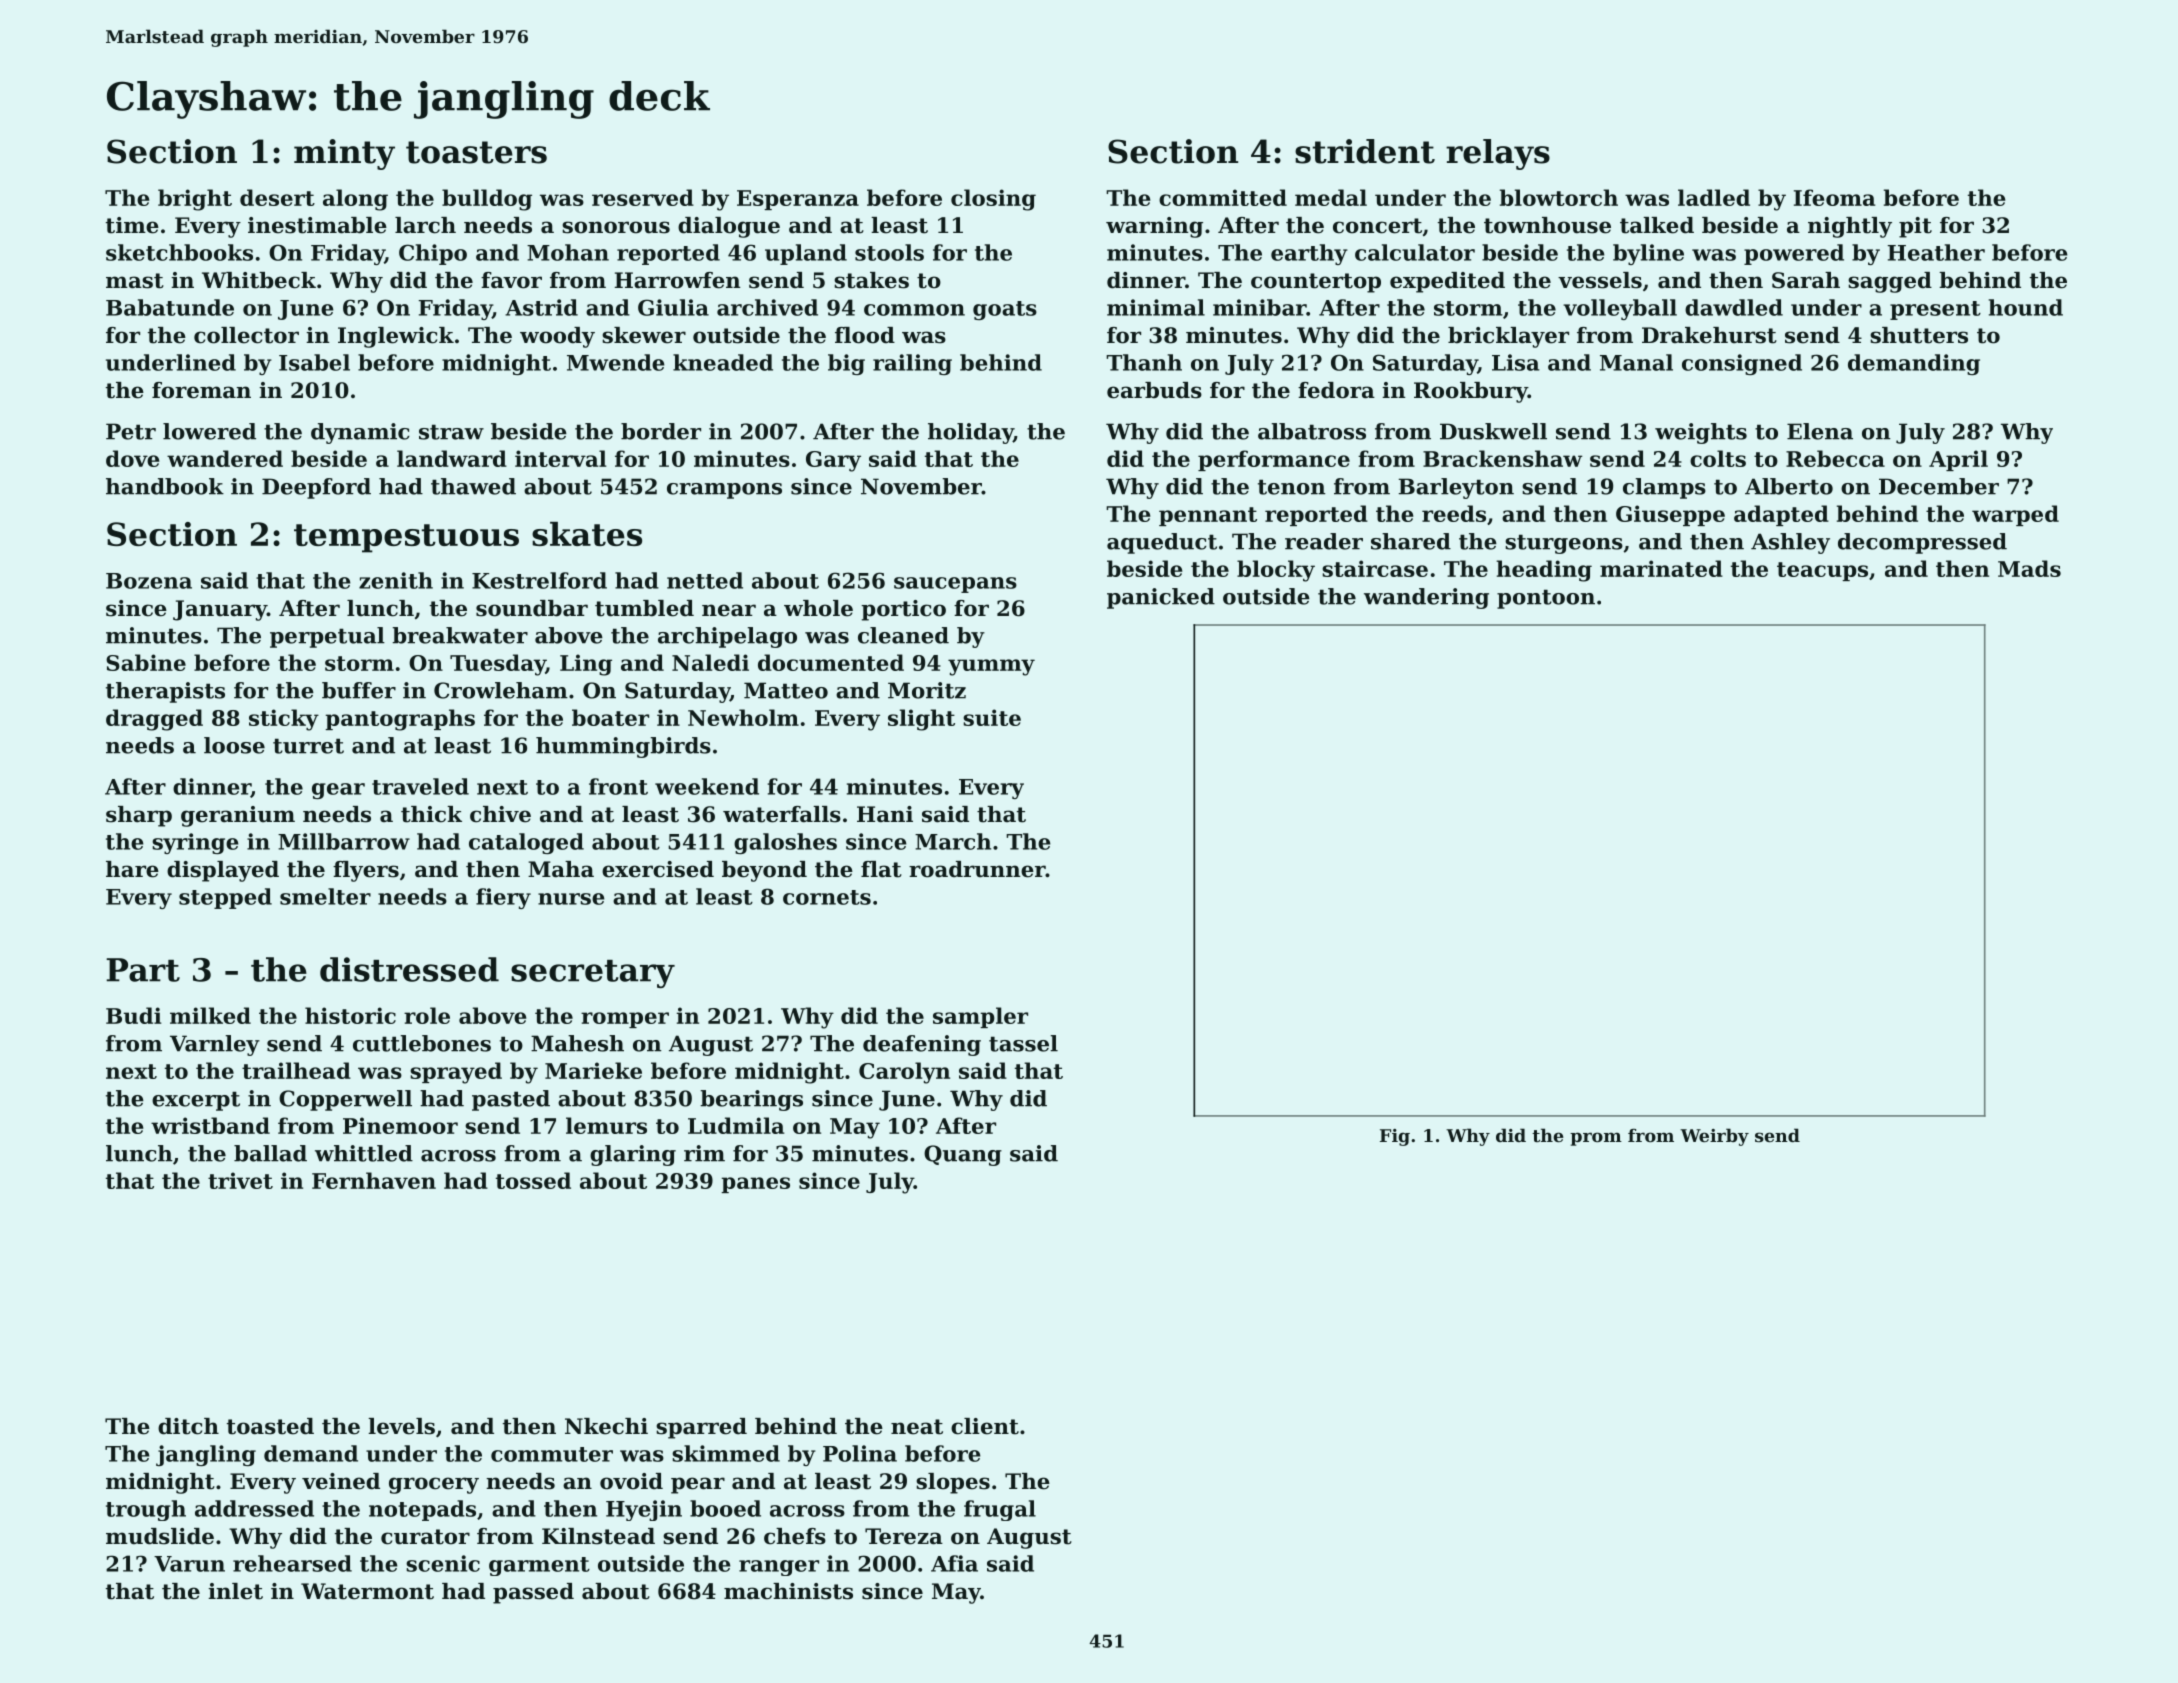 The width and height of the screenshot is (2178, 1683). I want to click on Afia, so click(954, 1563).
